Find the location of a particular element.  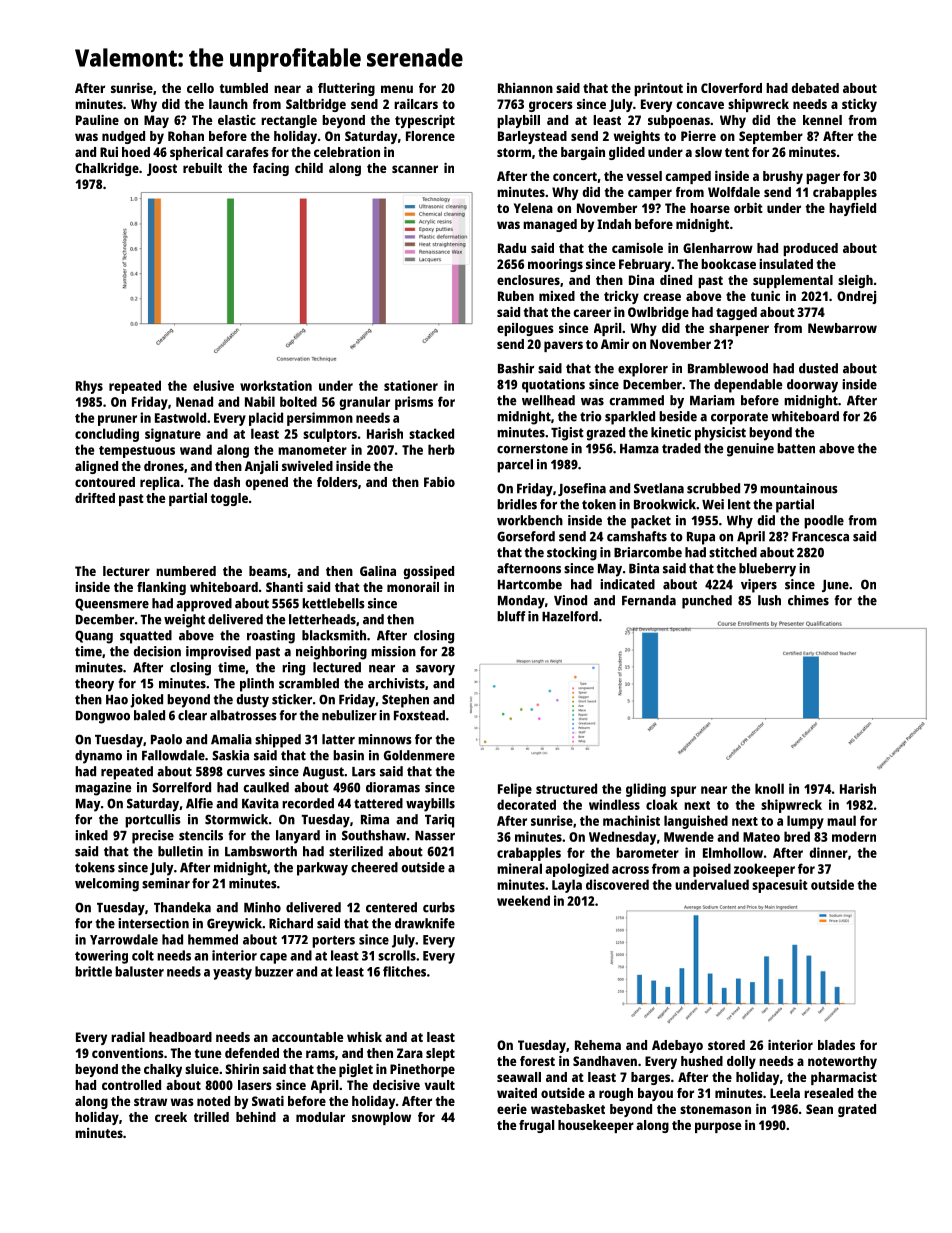

conventions is located at coordinates (128, 1053).
